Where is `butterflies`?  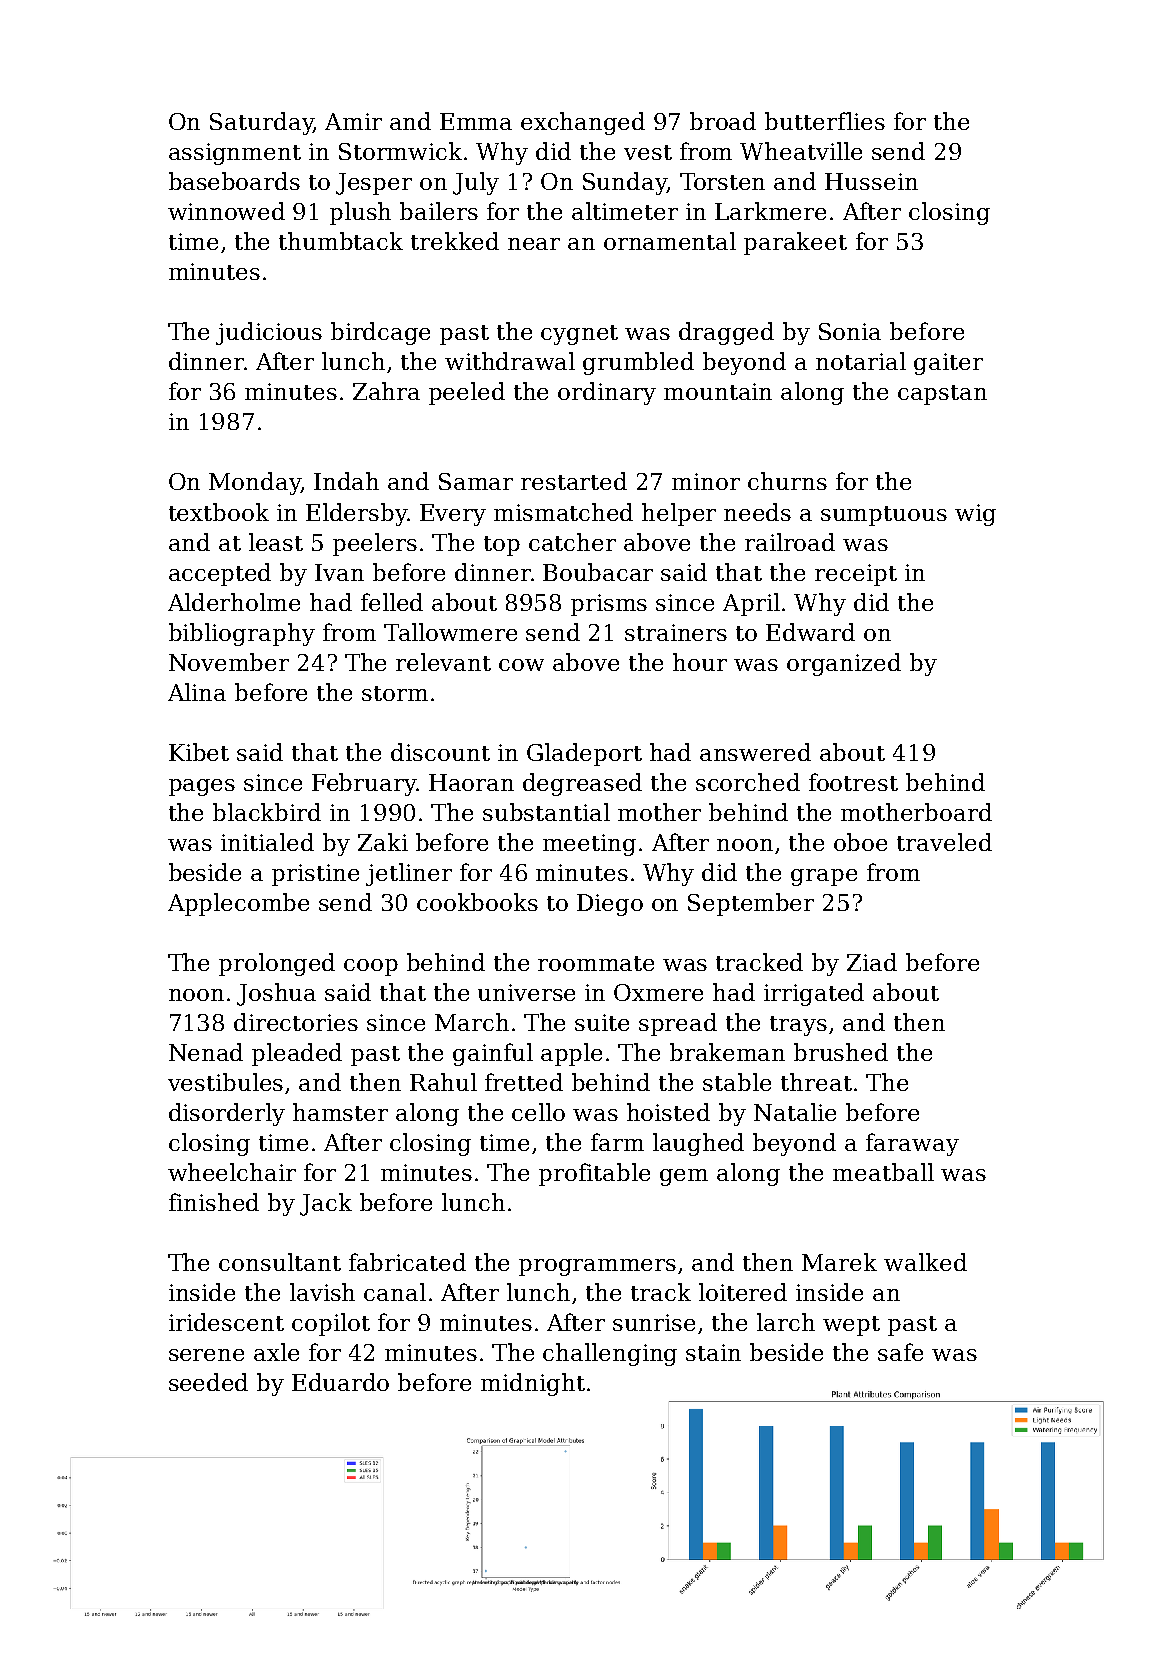
butterflies is located at coordinates (825, 121).
